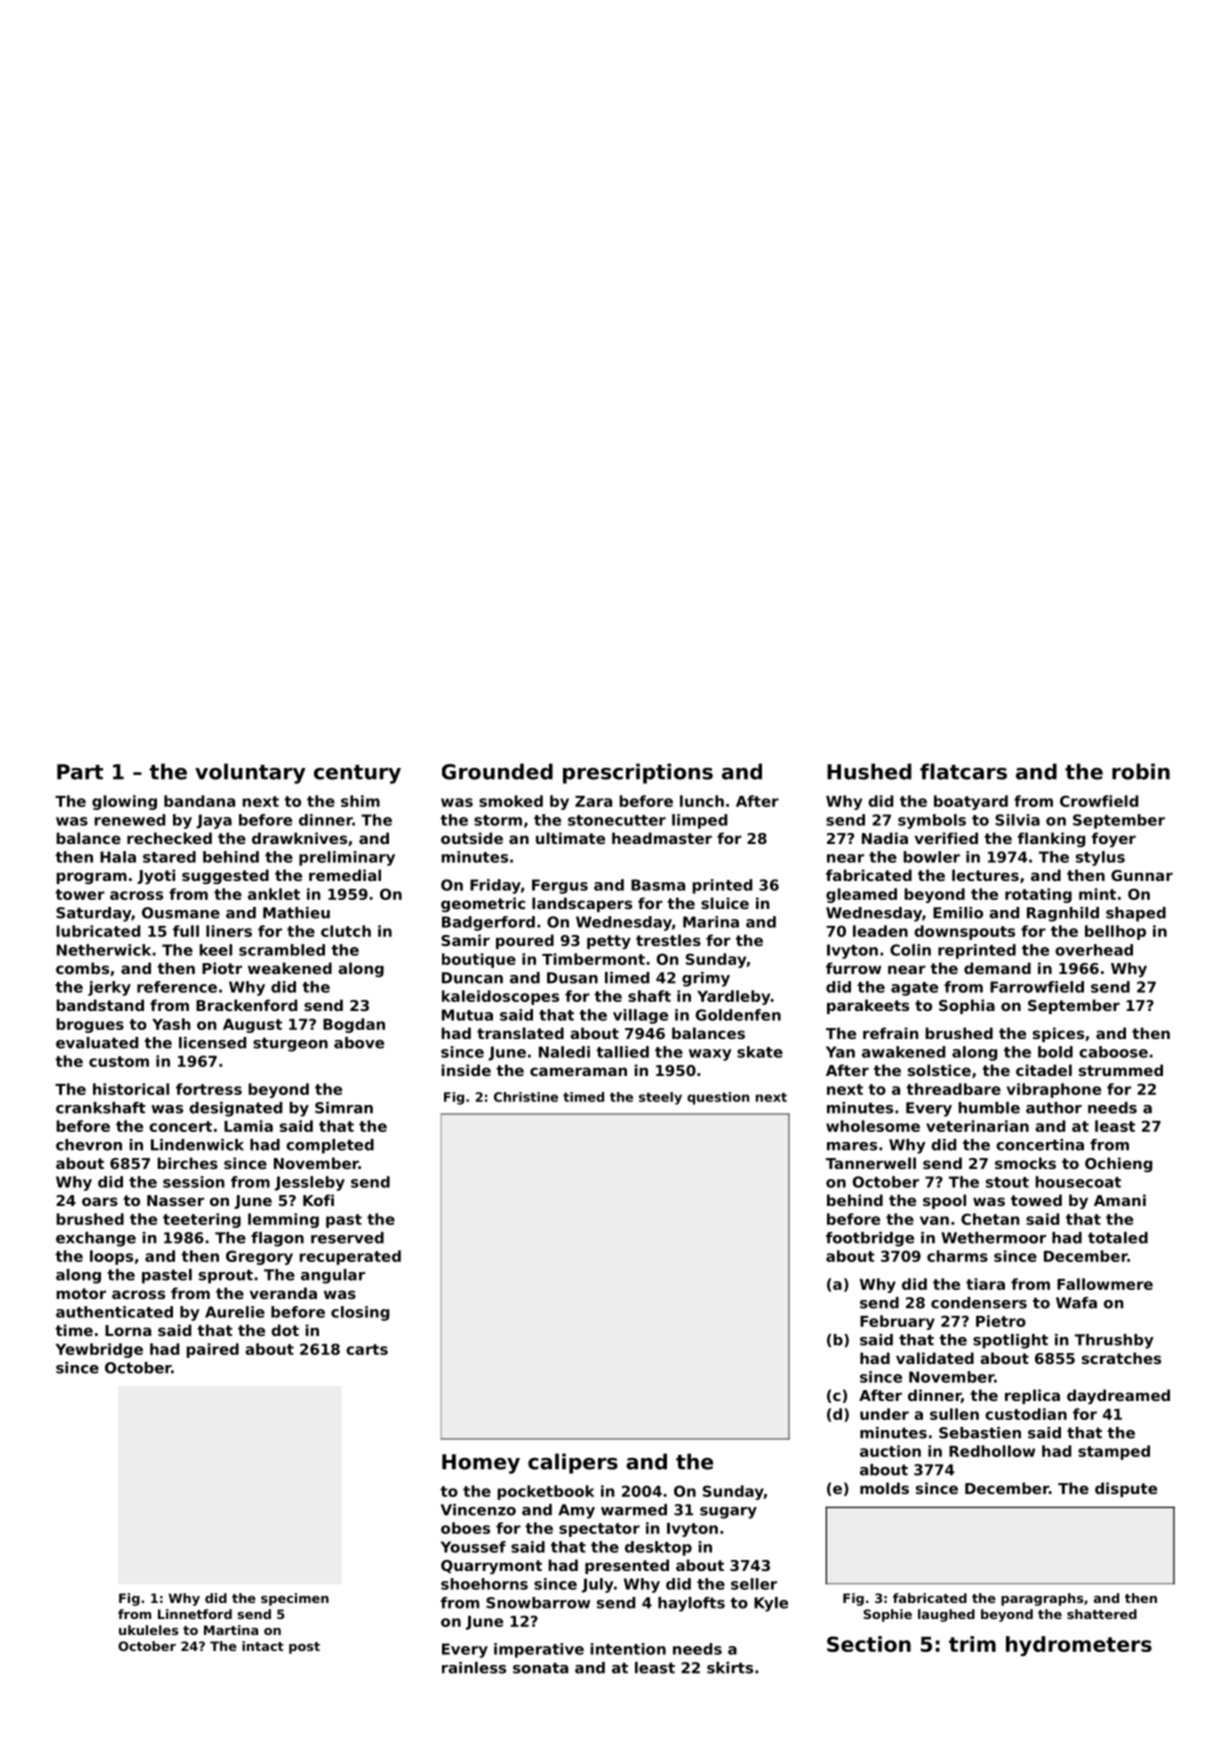 Image resolution: width=1230 pixels, height=1739 pixels. Describe the element at coordinates (156, 876) in the screenshot. I see `Jyoti` at that location.
